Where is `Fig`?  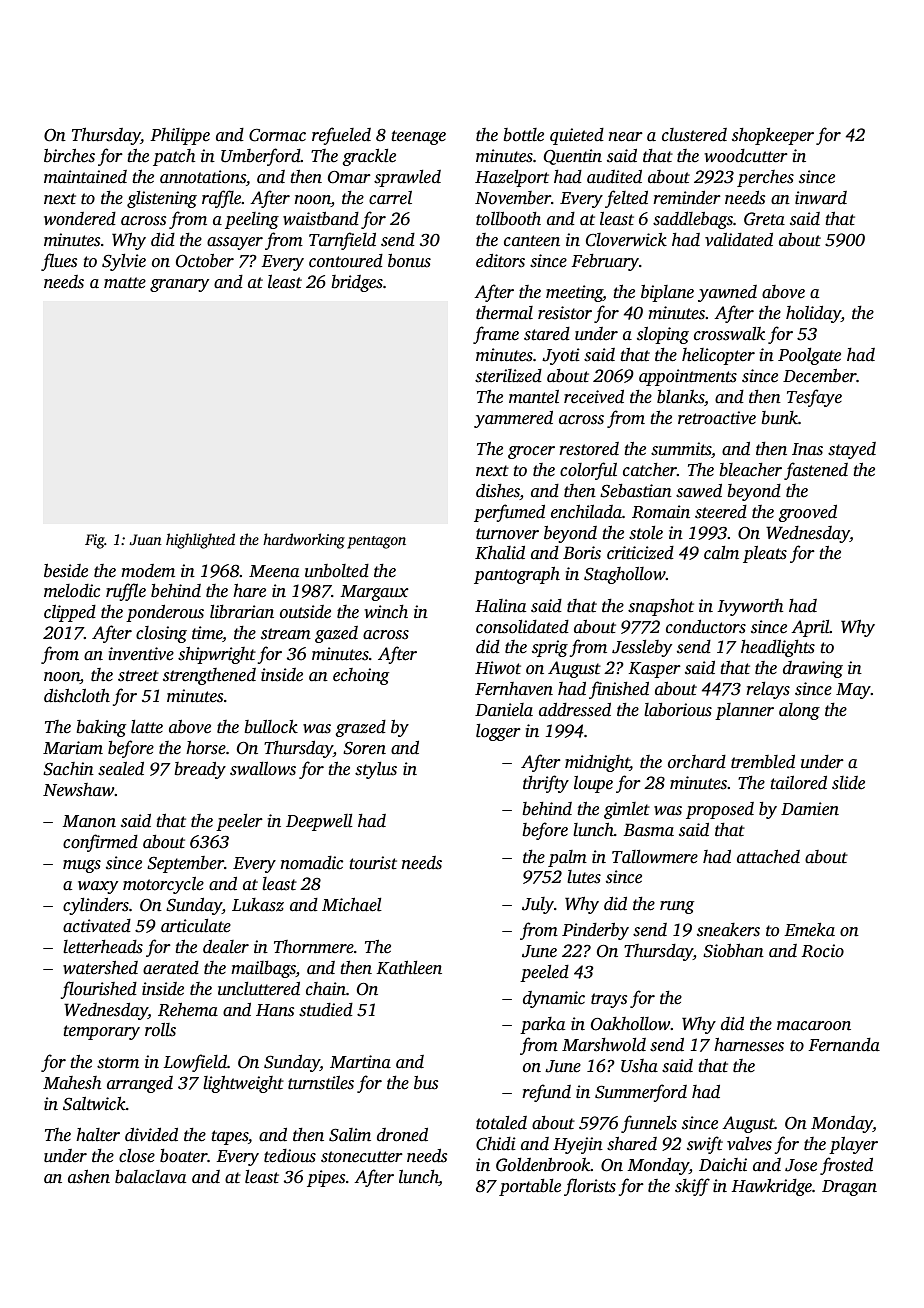
Fig is located at coordinates (95, 541).
